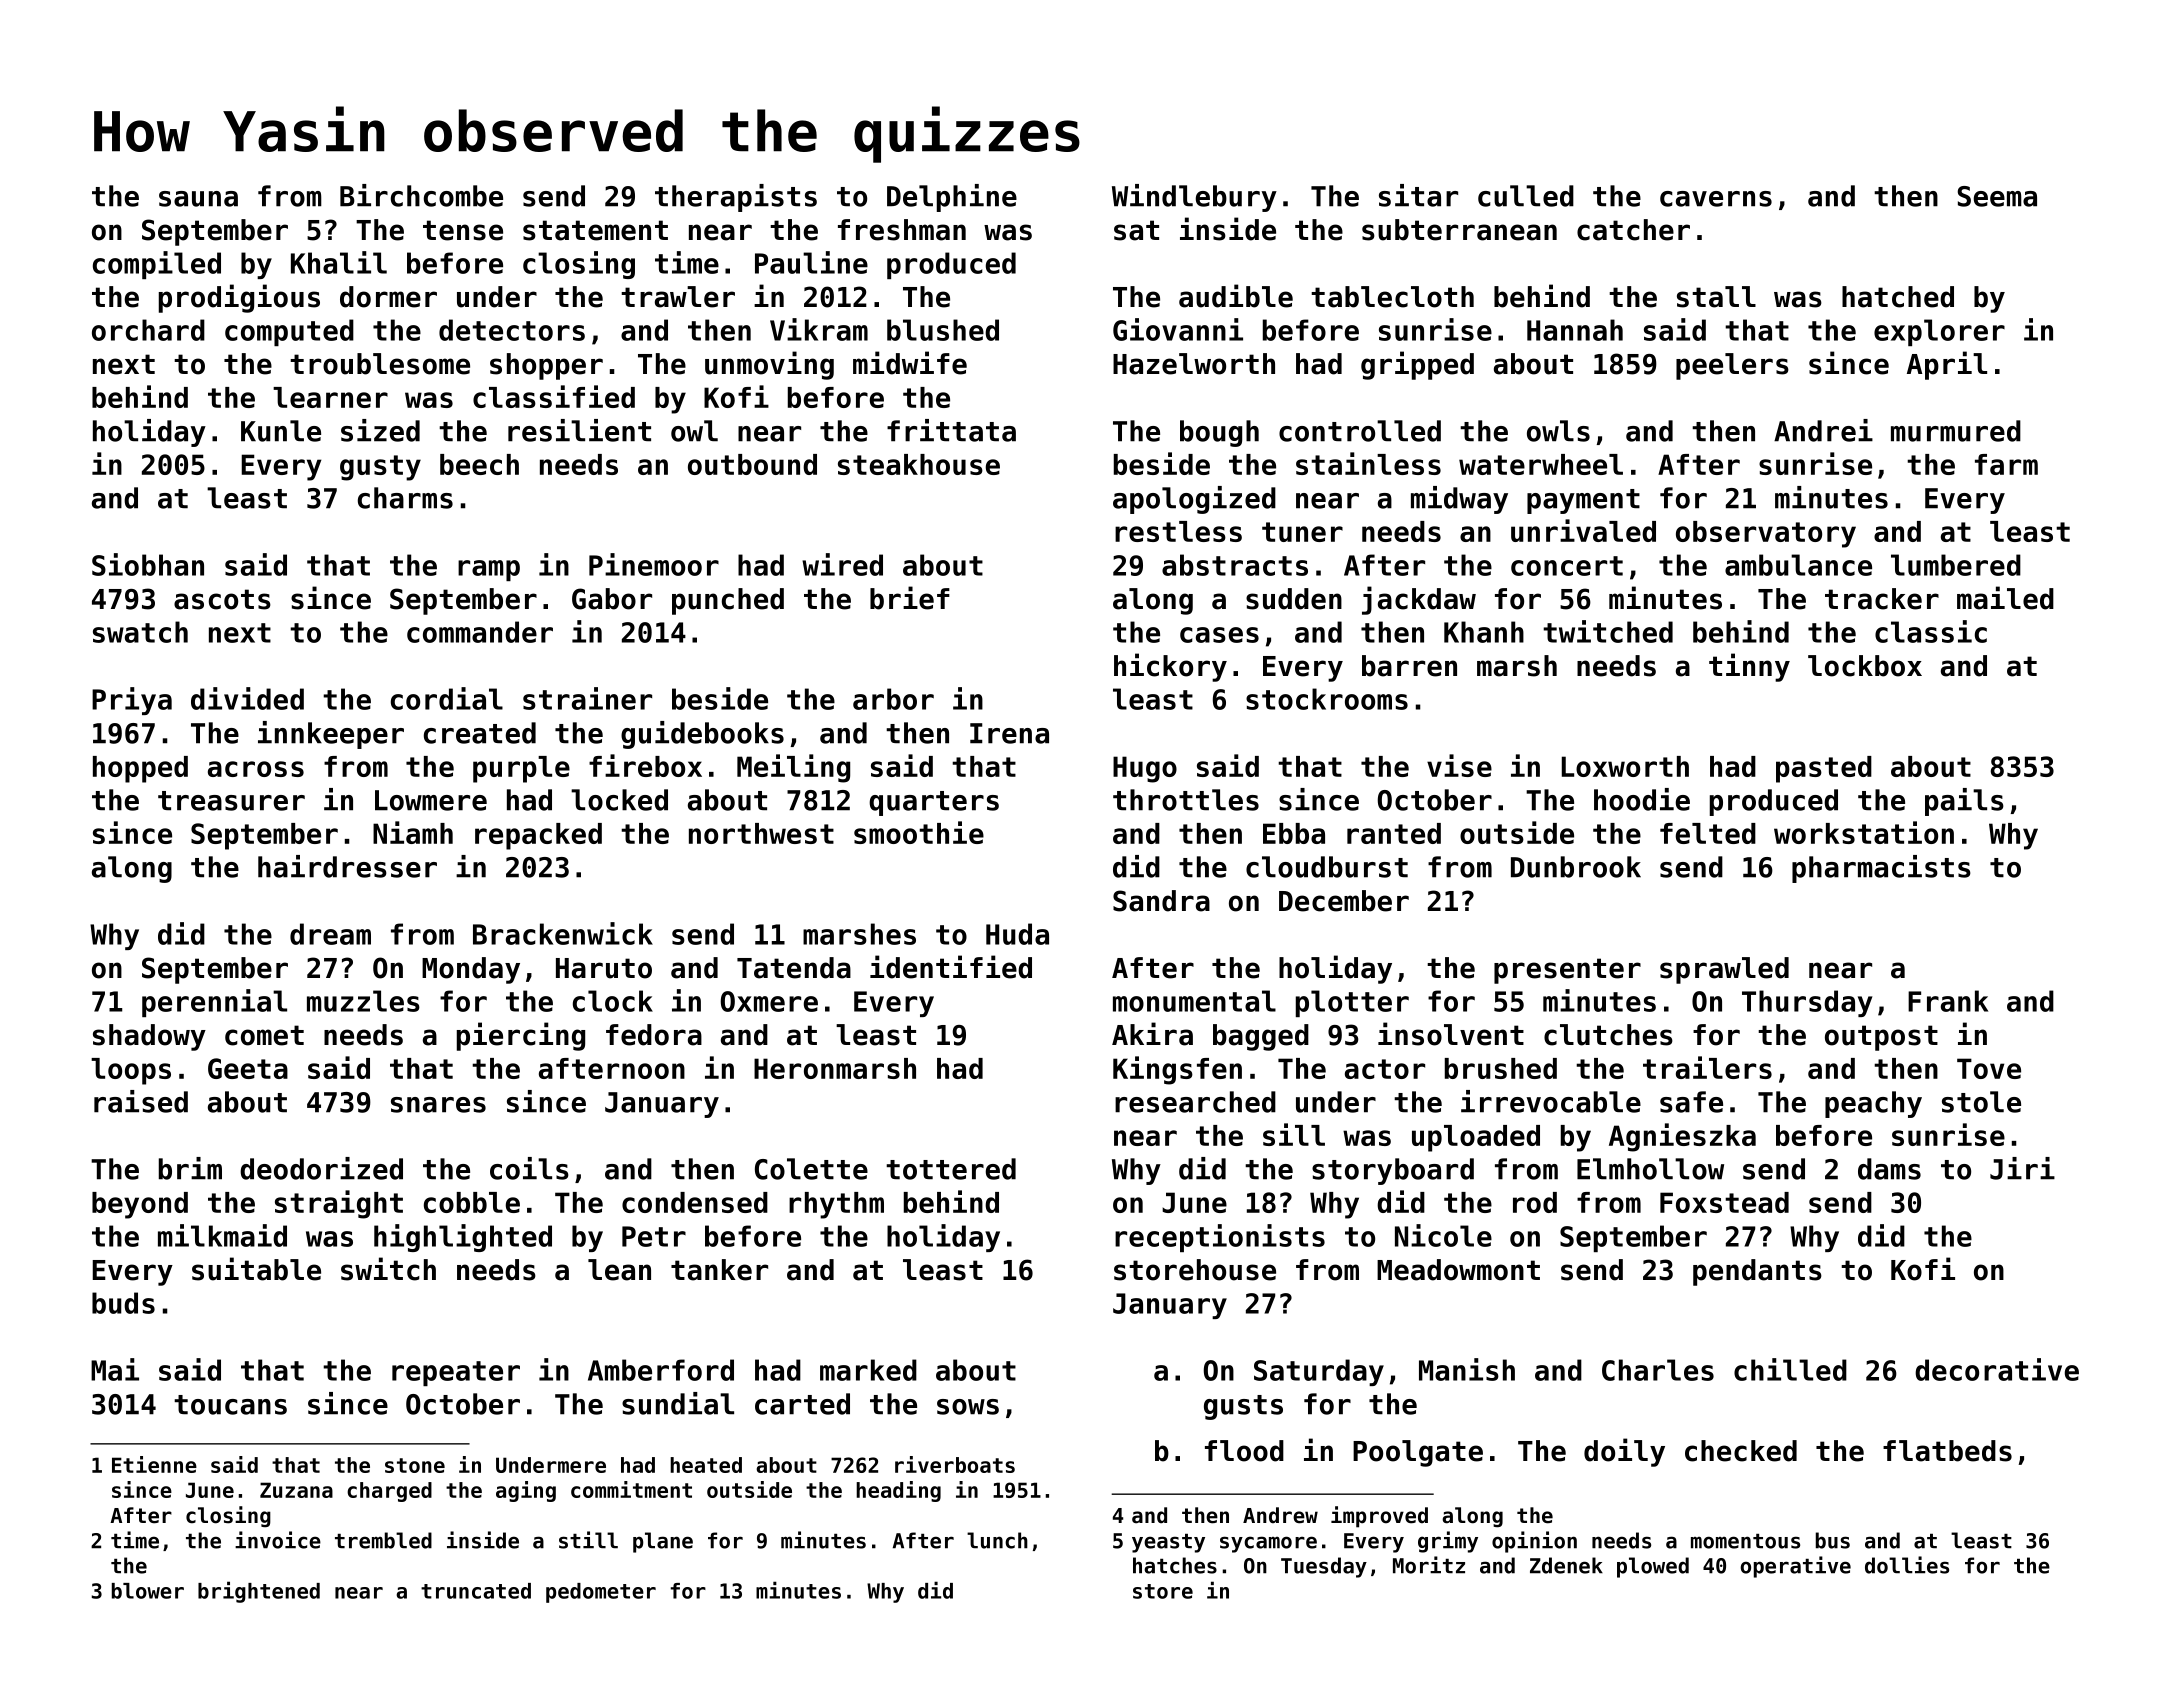 Image resolution: width=2178 pixels, height=1683 pixels. What do you see at coordinates (230, 1405) in the page?
I see `toucans` at bounding box center [230, 1405].
